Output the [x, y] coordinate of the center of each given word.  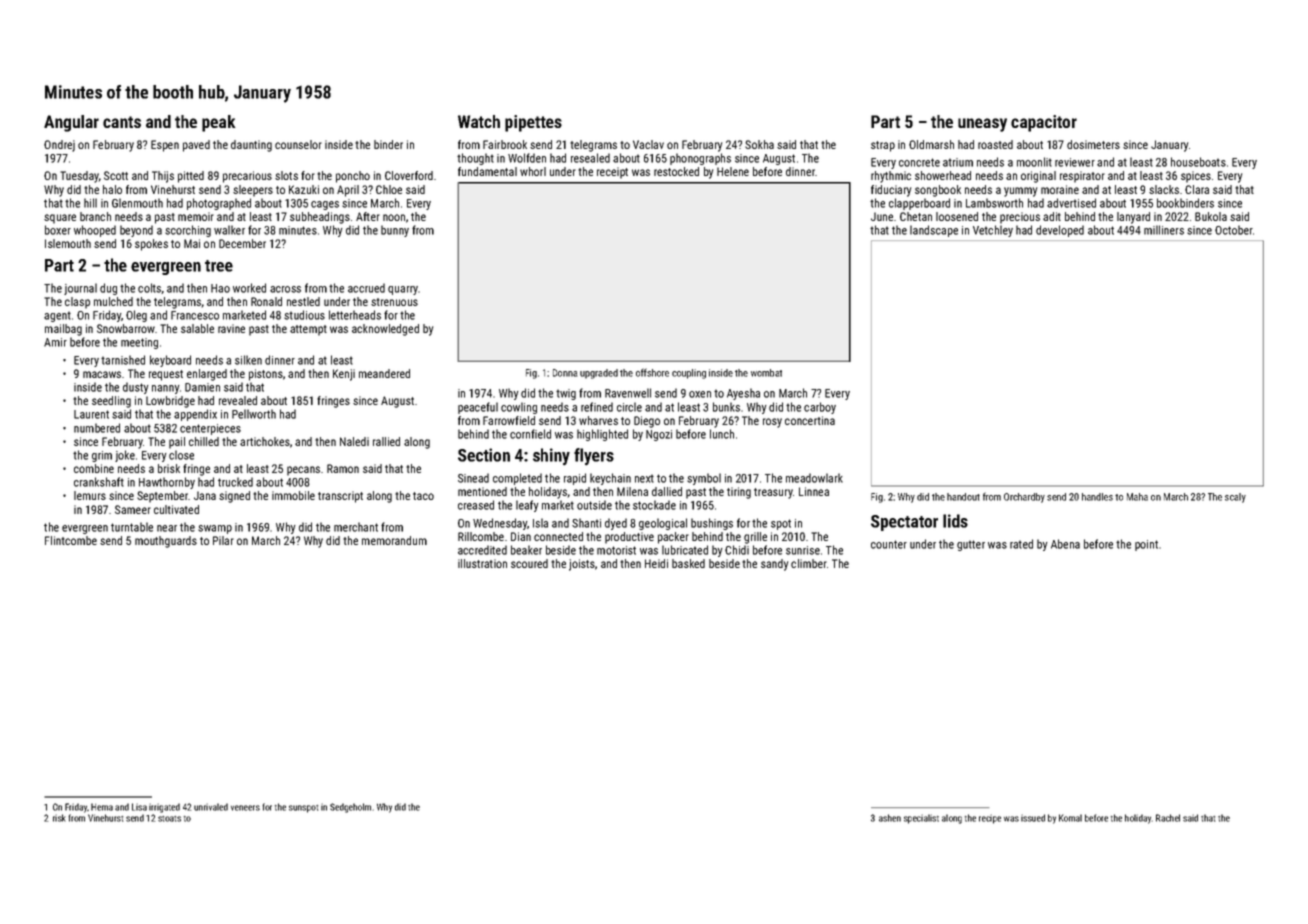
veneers [245, 808]
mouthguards [166, 542]
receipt [612, 173]
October [1234, 230]
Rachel [1168, 818]
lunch [722, 434]
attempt [308, 330]
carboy [820, 408]
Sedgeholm [350, 808]
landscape [934, 231]
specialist [921, 819]
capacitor [1044, 123]
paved [196, 146]
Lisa [139, 807]
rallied [386, 441]
